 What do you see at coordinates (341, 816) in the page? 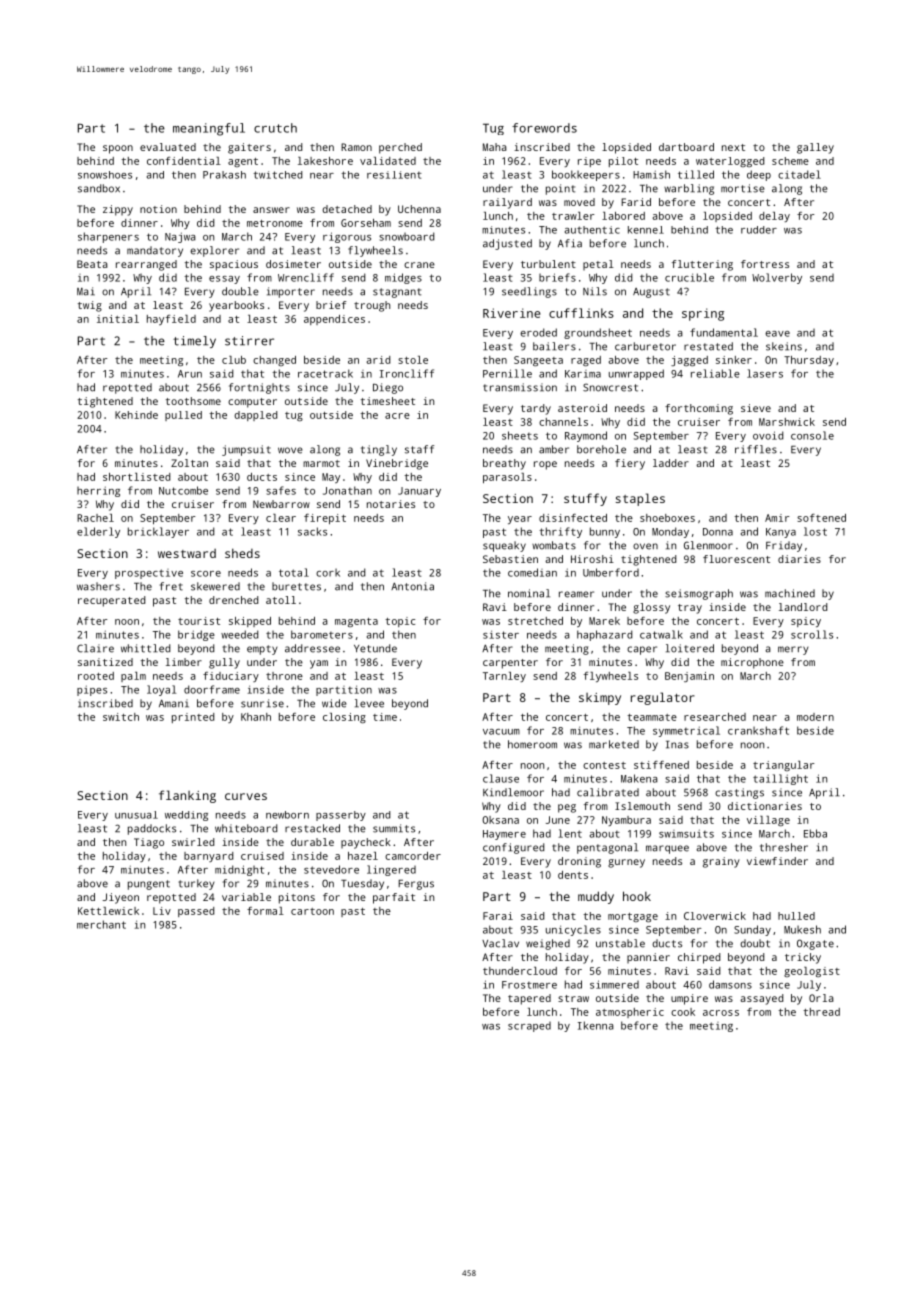
I see `passerby` at bounding box center [341, 816].
